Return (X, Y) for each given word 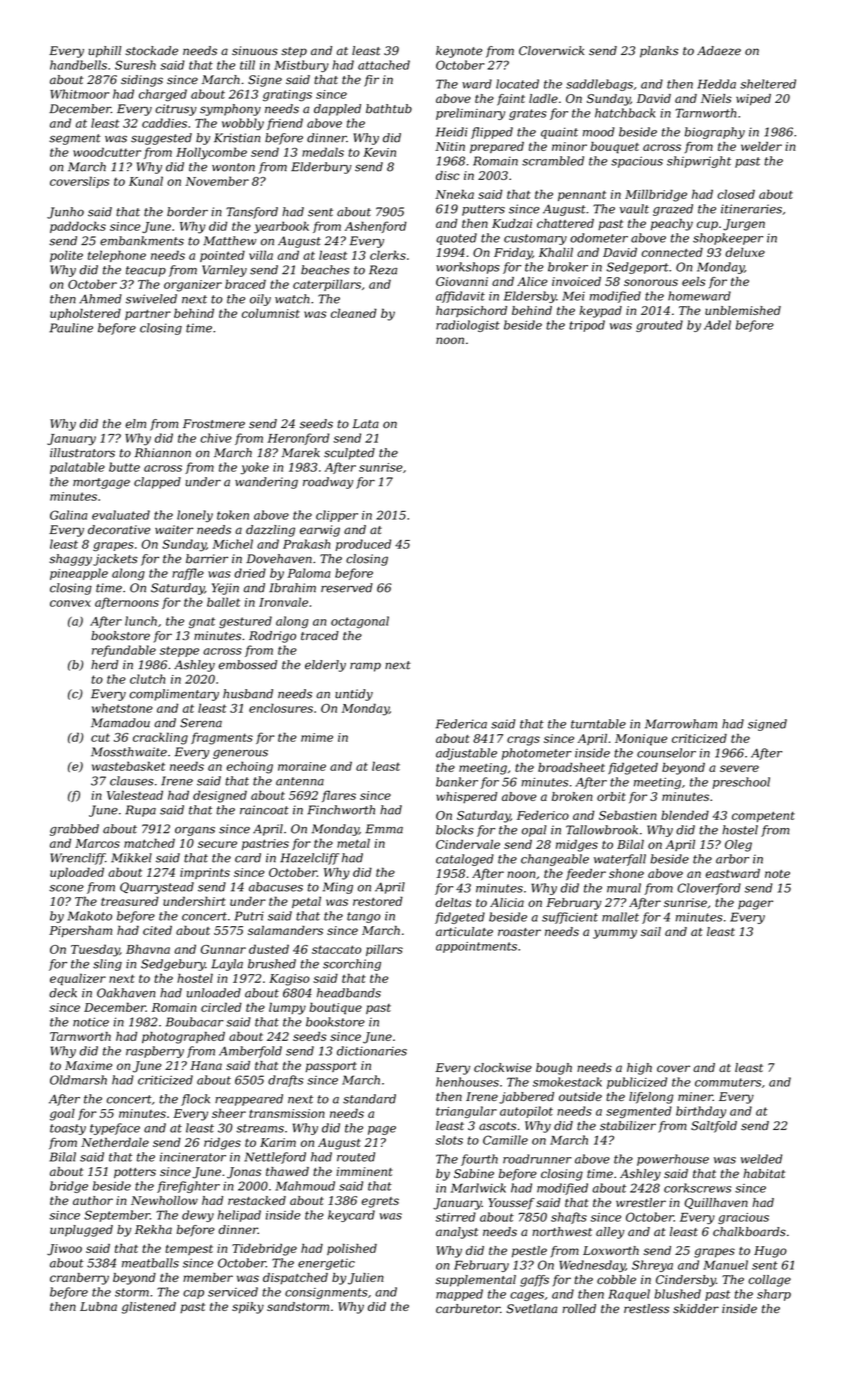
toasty (68, 1129)
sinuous (255, 51)
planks (659, 52)
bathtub (389, 109)
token (233, 515)
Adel (717, 325)
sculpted (349, 454)
